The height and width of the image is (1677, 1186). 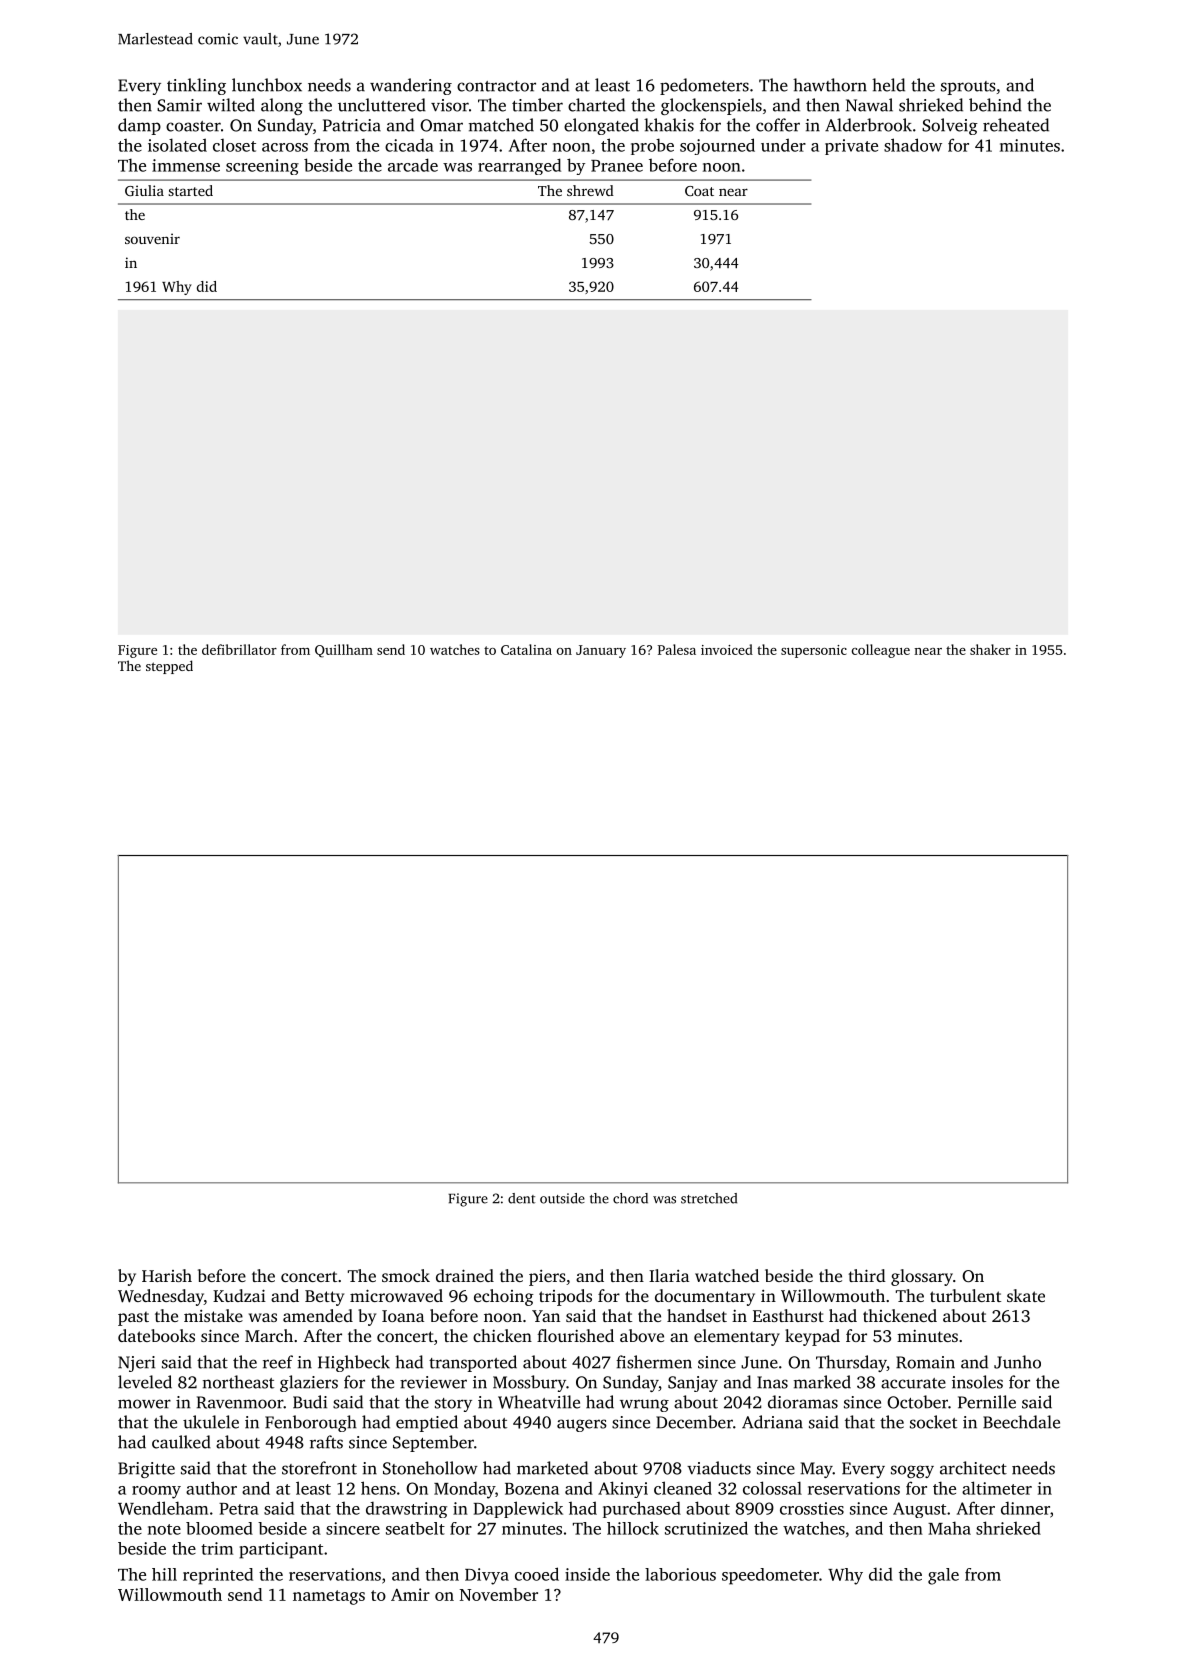 I want to click on Giulia, so click(x=144, y=190).
